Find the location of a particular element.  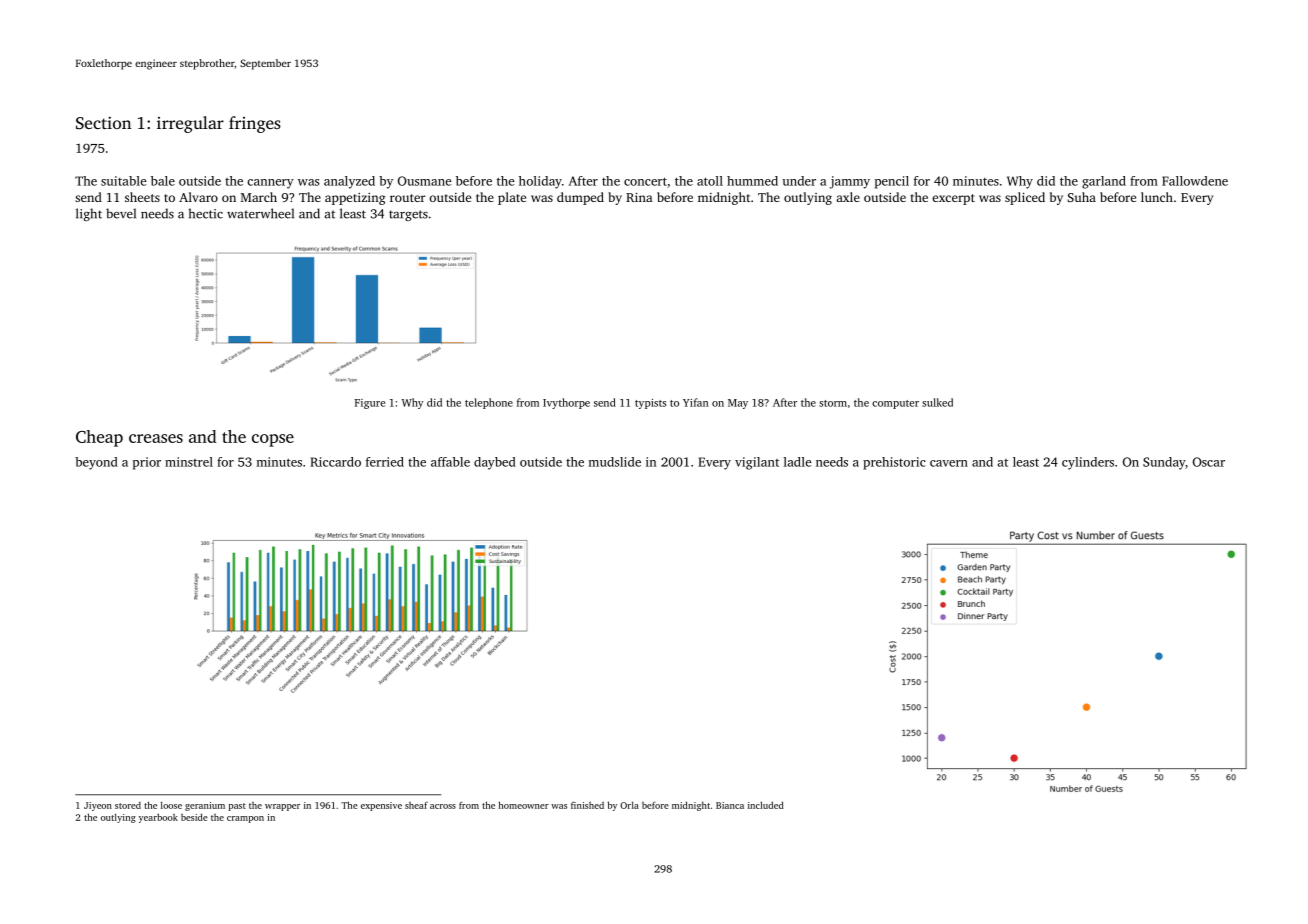

stored is located at coordinates (128, 805).
